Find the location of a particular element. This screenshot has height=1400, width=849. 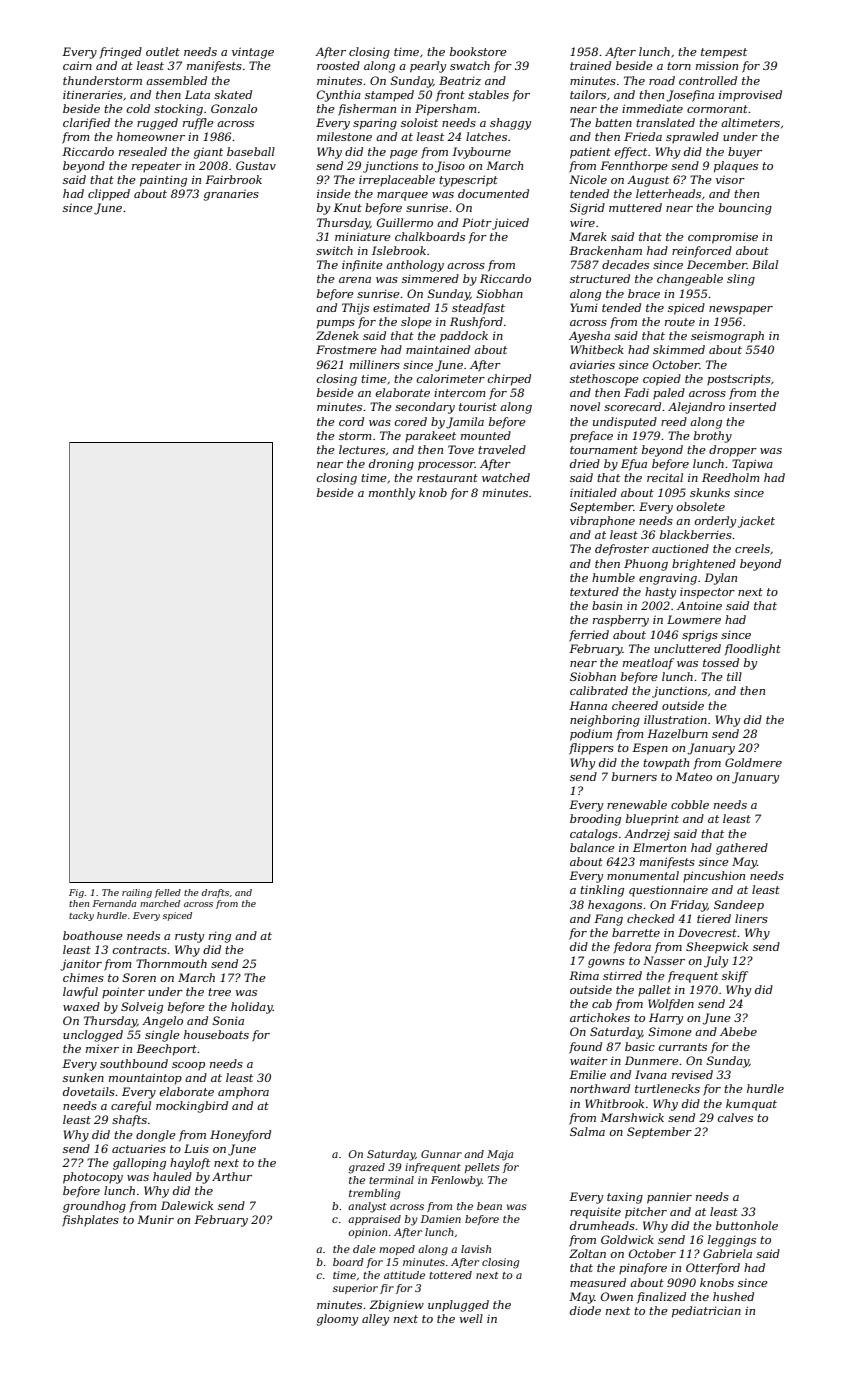

Fairbrook is located at coordinates (233, 179).
